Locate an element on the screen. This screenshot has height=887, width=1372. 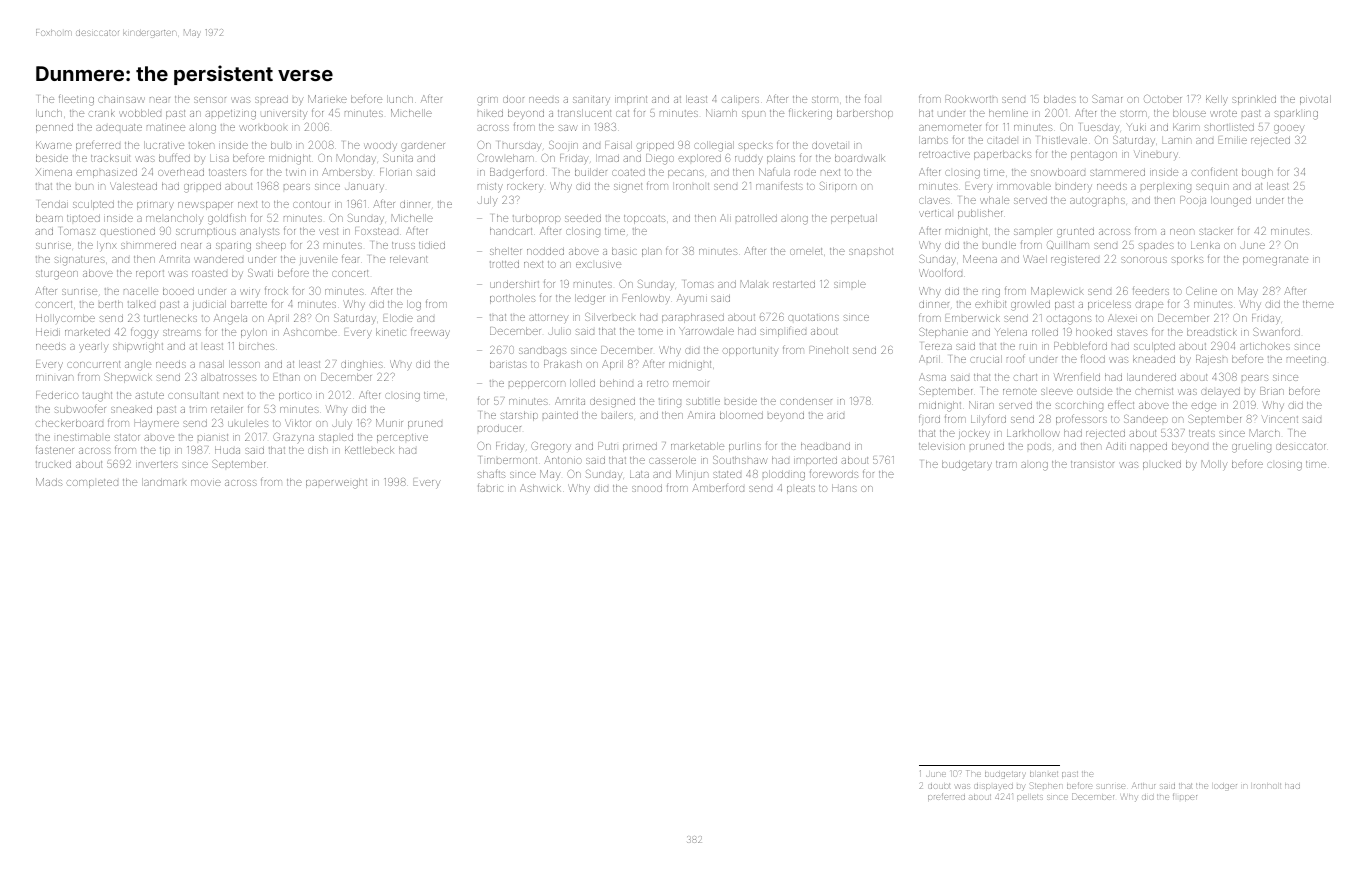
Monday is located at coordinates (356, 158).
